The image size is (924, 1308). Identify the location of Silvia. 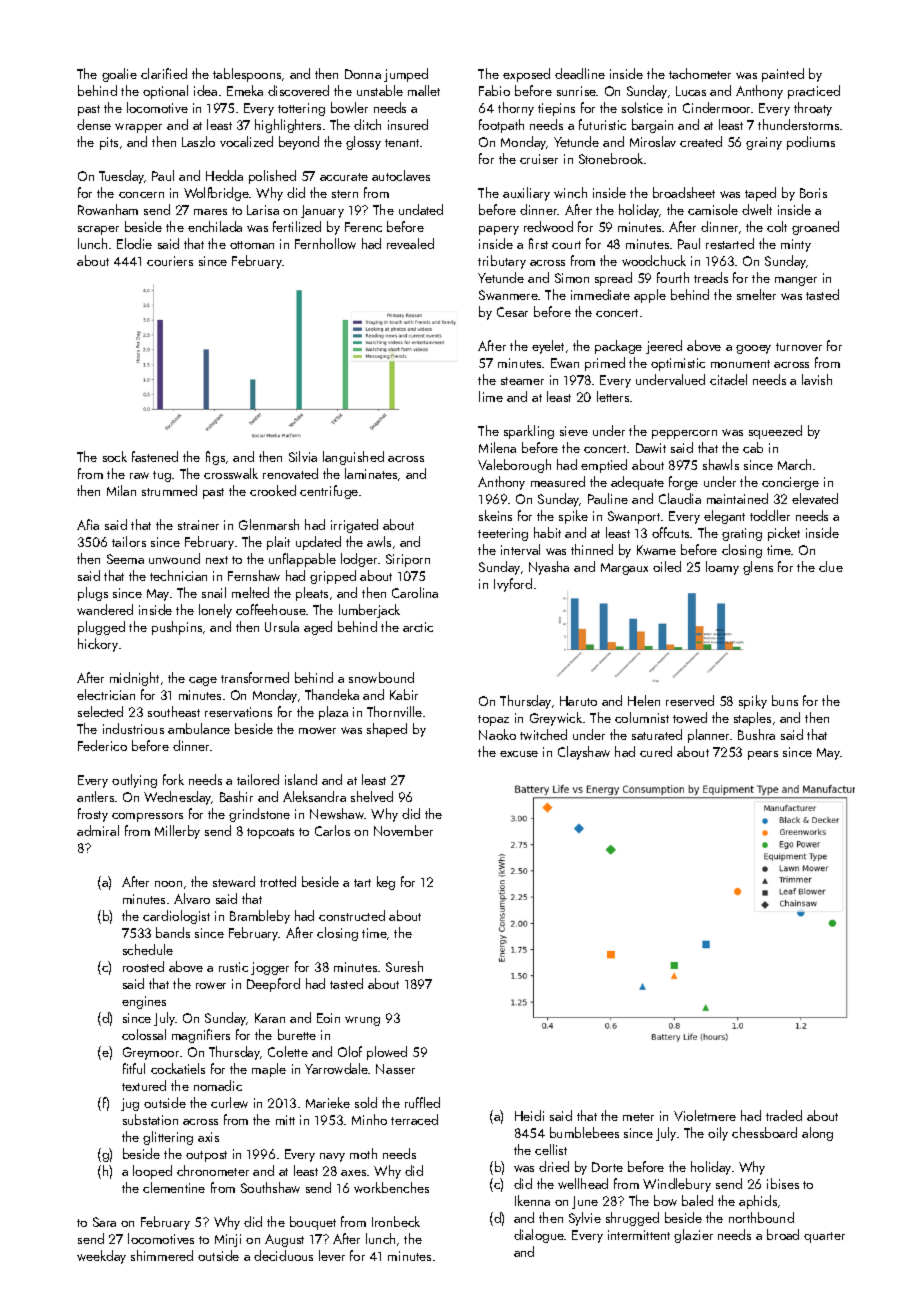
(303, 456).
